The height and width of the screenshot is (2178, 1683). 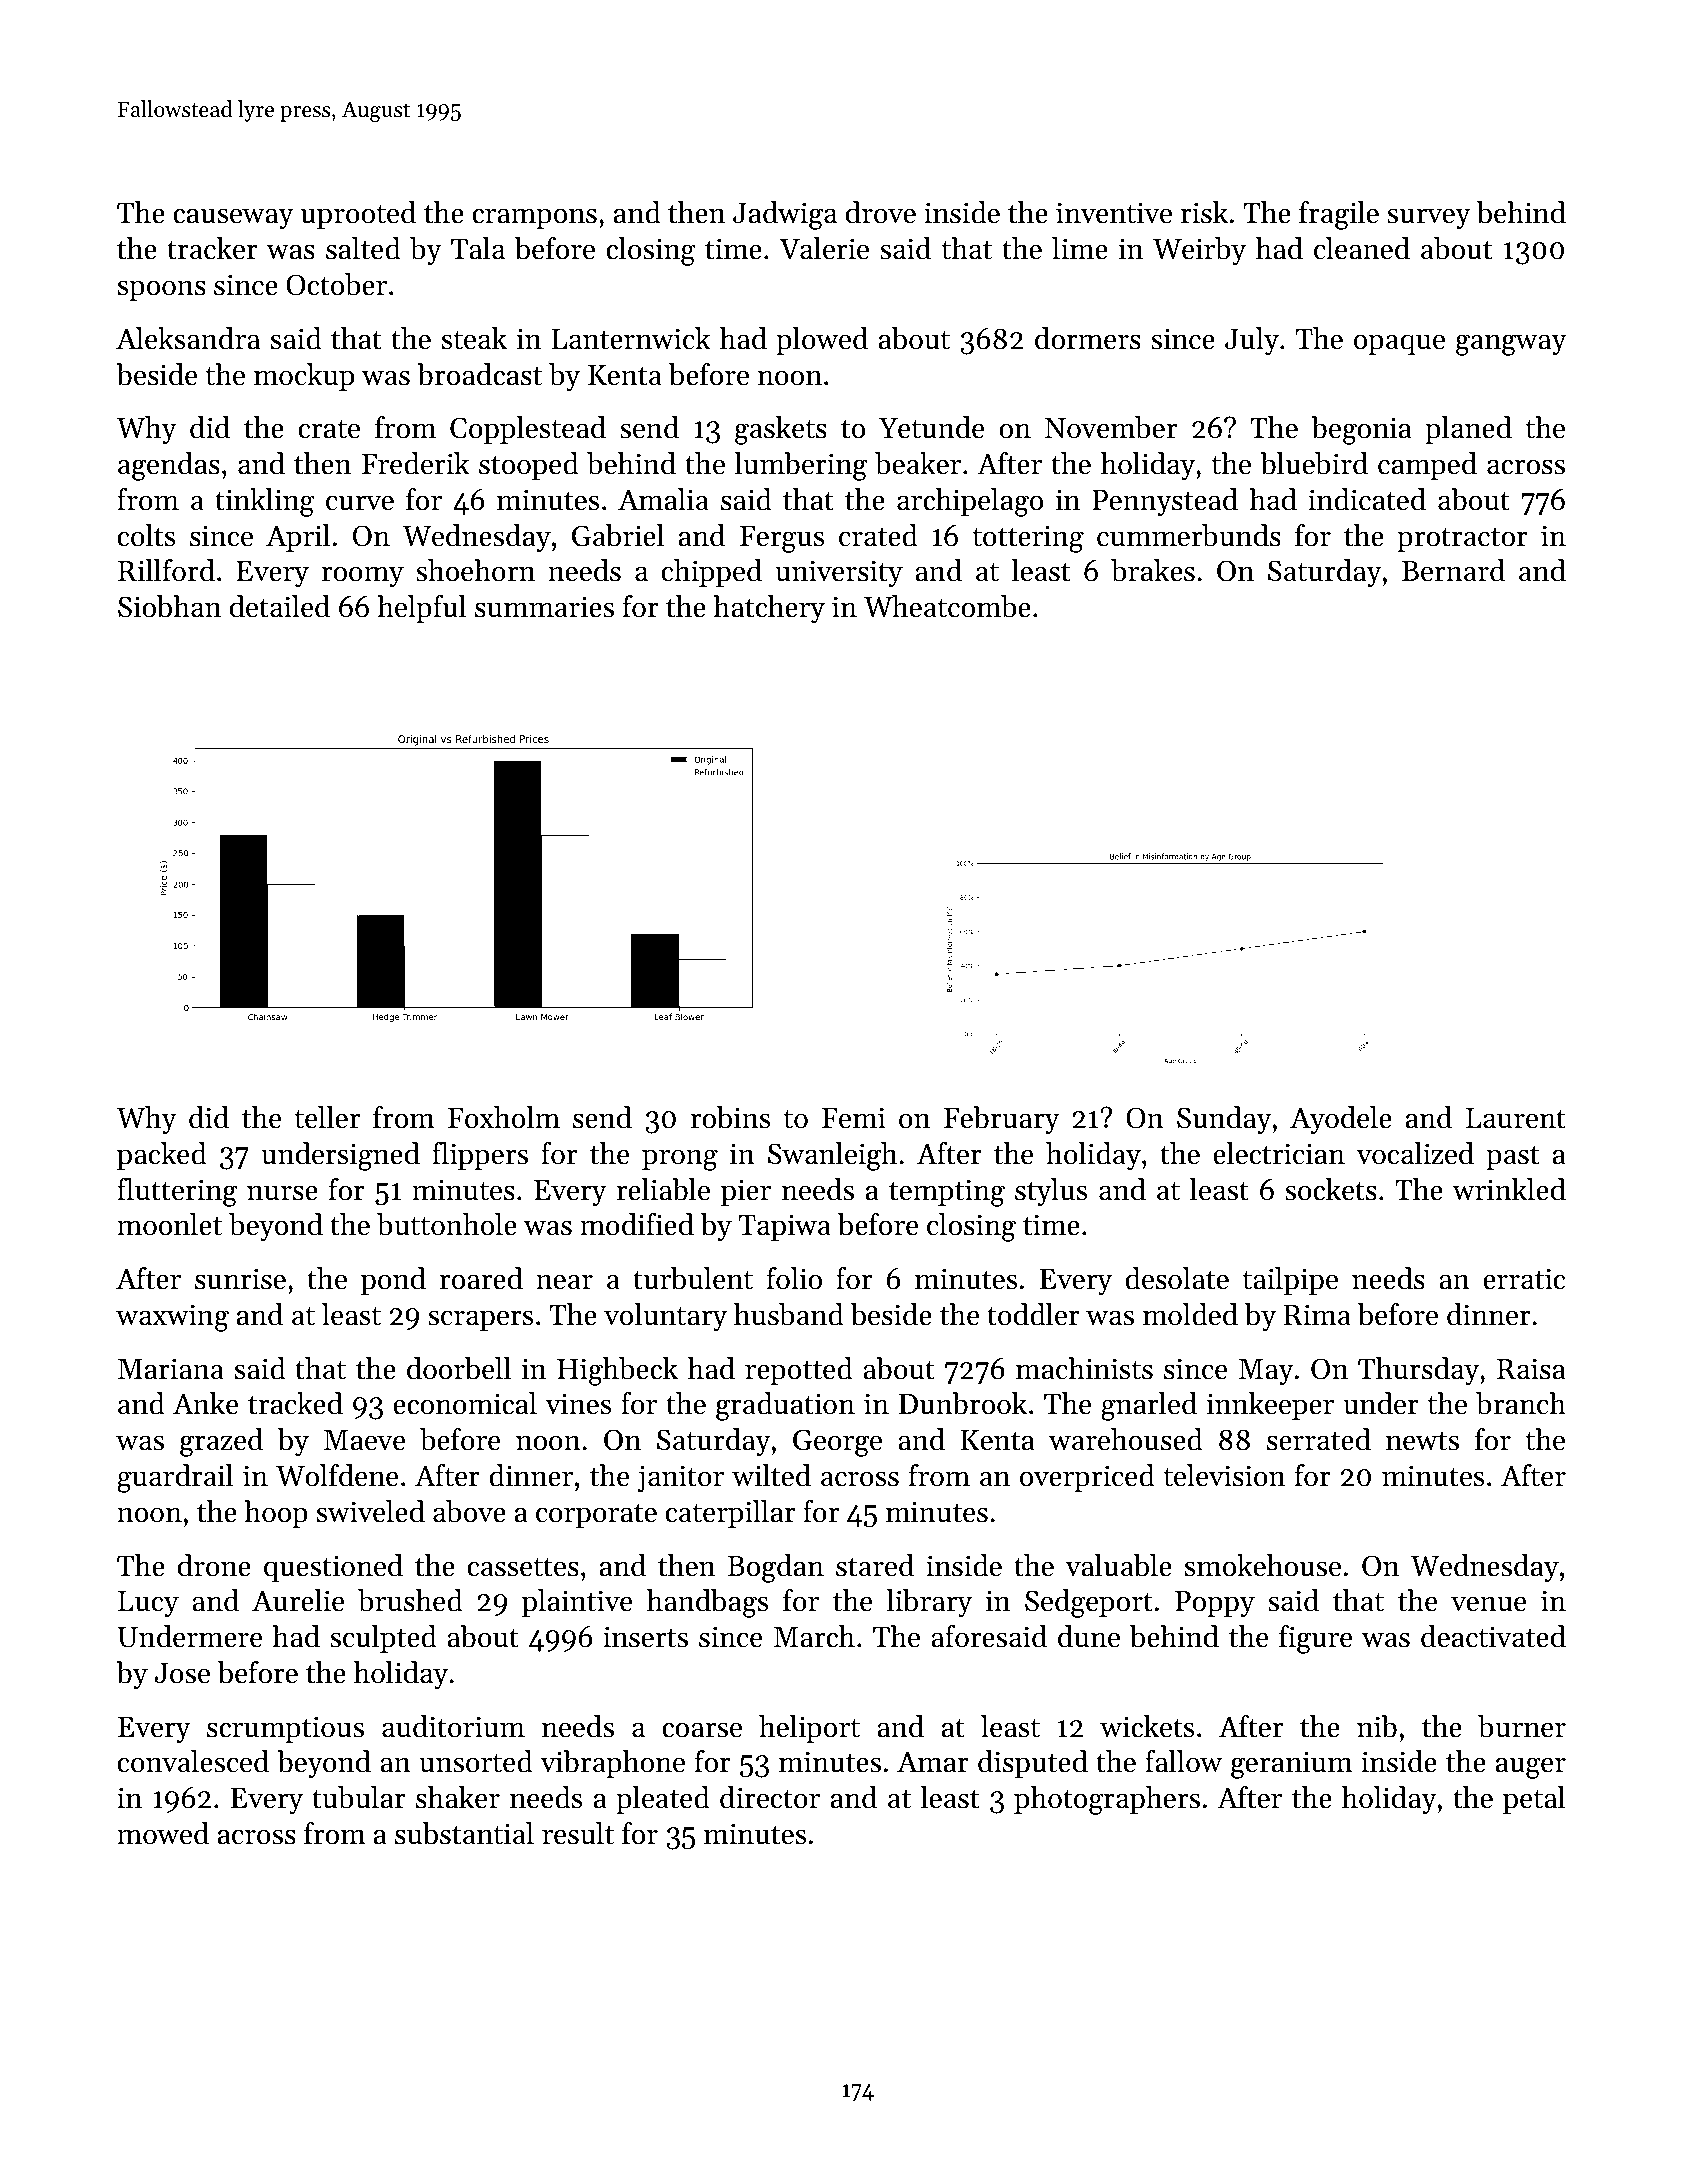 What do you see at coordinates (824, 248) in the screenshot?
I see `Valerie` at bounding box center [824, 248].
